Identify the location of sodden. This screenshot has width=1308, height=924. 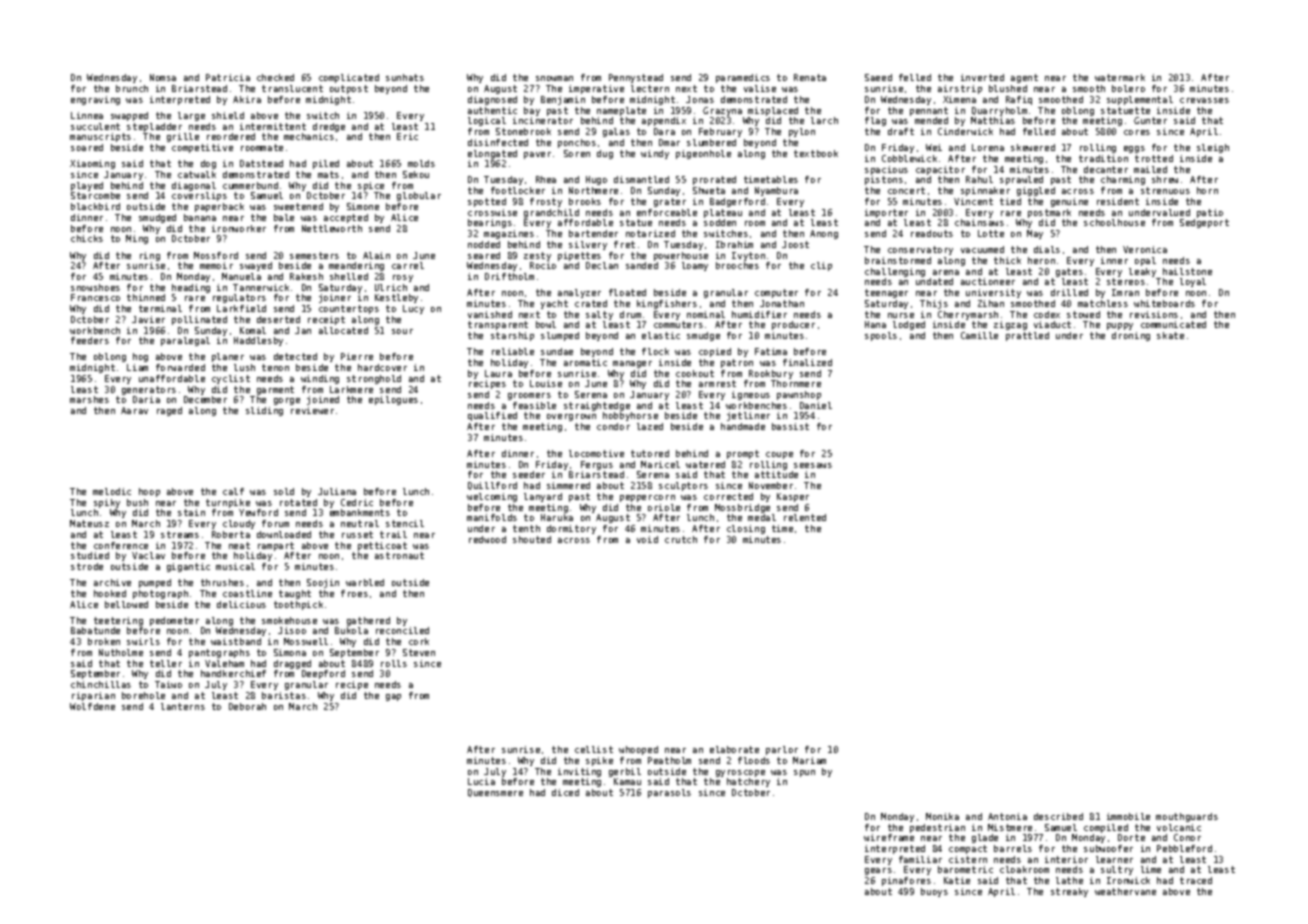
(720, 222).
